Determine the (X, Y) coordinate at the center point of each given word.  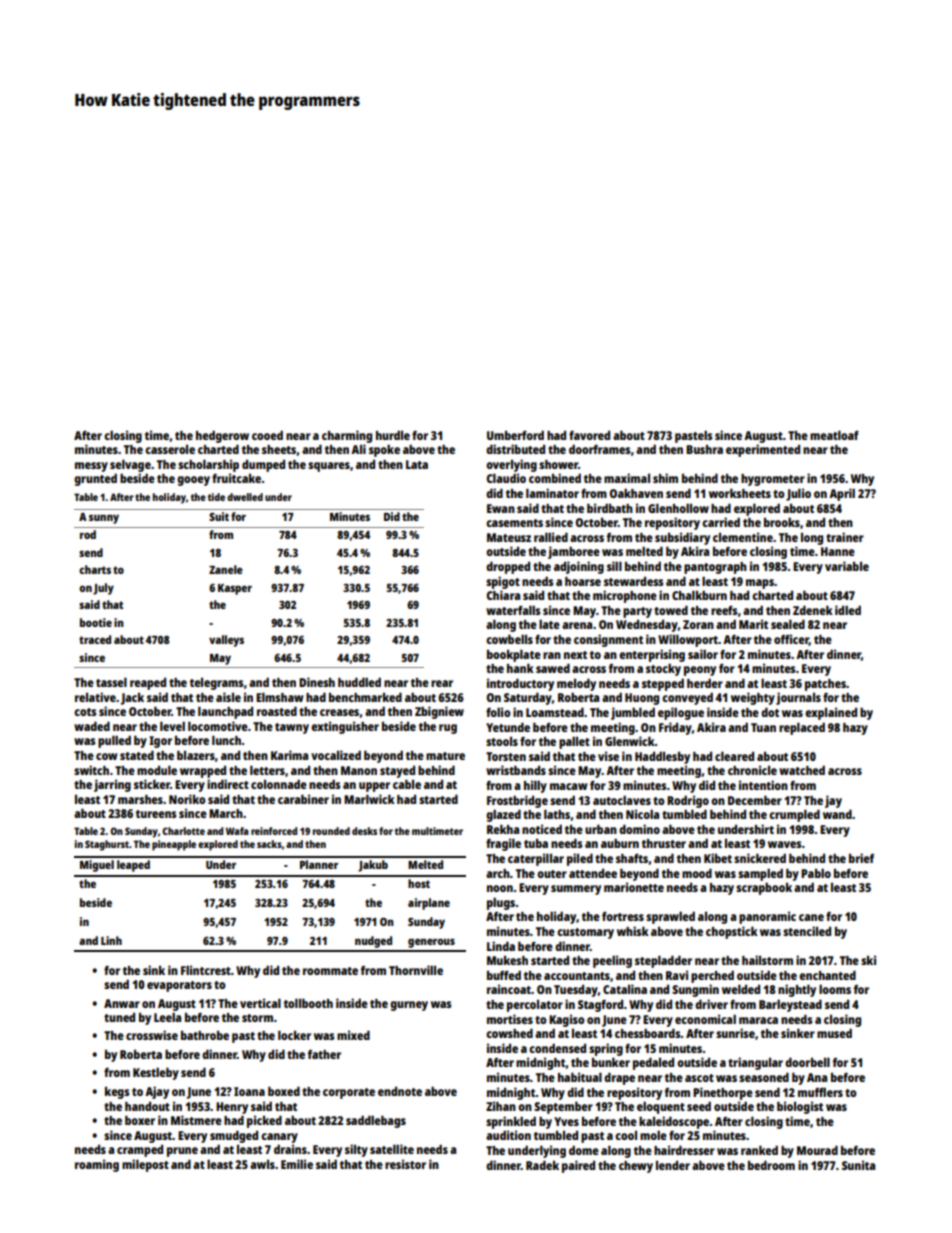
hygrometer (773, 480)
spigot (503, 582)
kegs (117, 1093)
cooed (267, 435)
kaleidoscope (674, 1122)
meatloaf (834, 435)
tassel (111, 682)
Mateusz (509, 537)
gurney (409, 1006)
